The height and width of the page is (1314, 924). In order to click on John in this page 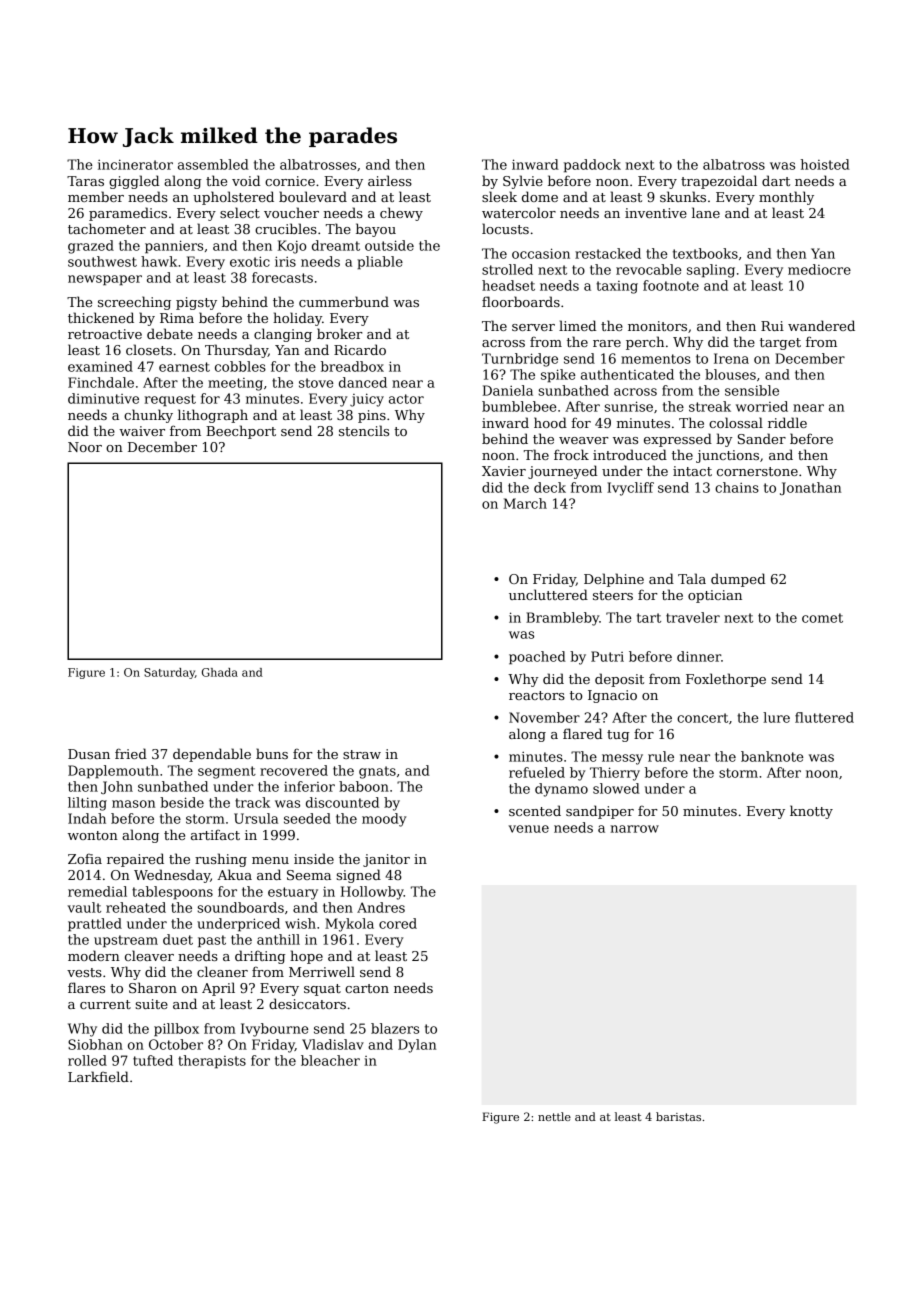, I will do `click(117, 787)`.
